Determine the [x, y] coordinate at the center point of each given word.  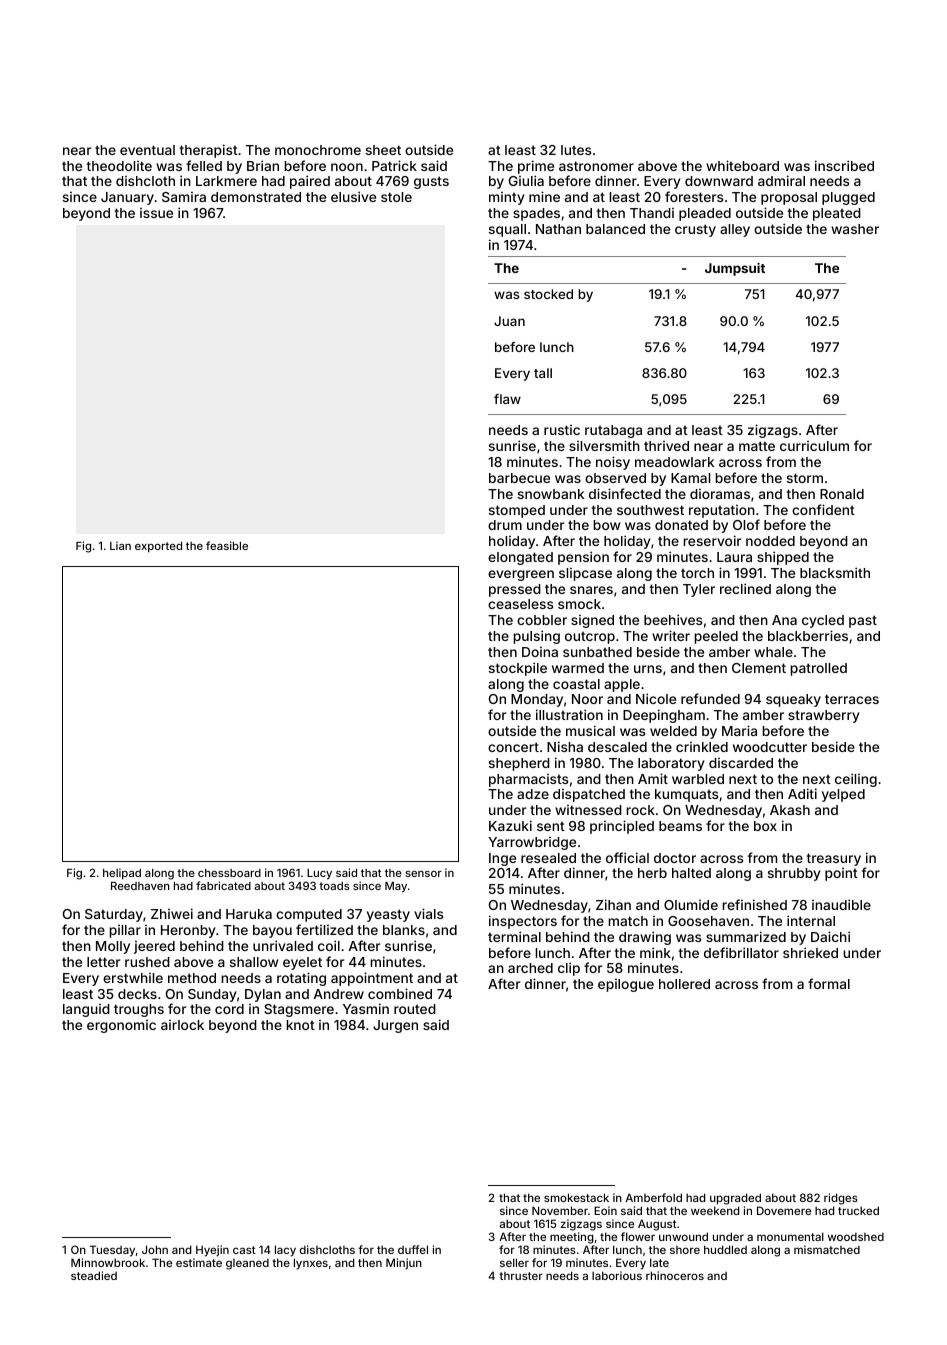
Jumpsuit [735, 269]
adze [533, 794]
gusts [431, 182]
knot [300, 1025]
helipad [122, 874]
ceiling [856, 780]
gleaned [247, 1264]
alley [735, 230]
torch [697, 573]
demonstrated [256, 197]
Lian [120, 545]
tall [543, 373]
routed [415, 1009]
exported [158, 547]
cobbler [542, 620]
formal [829, 983]
